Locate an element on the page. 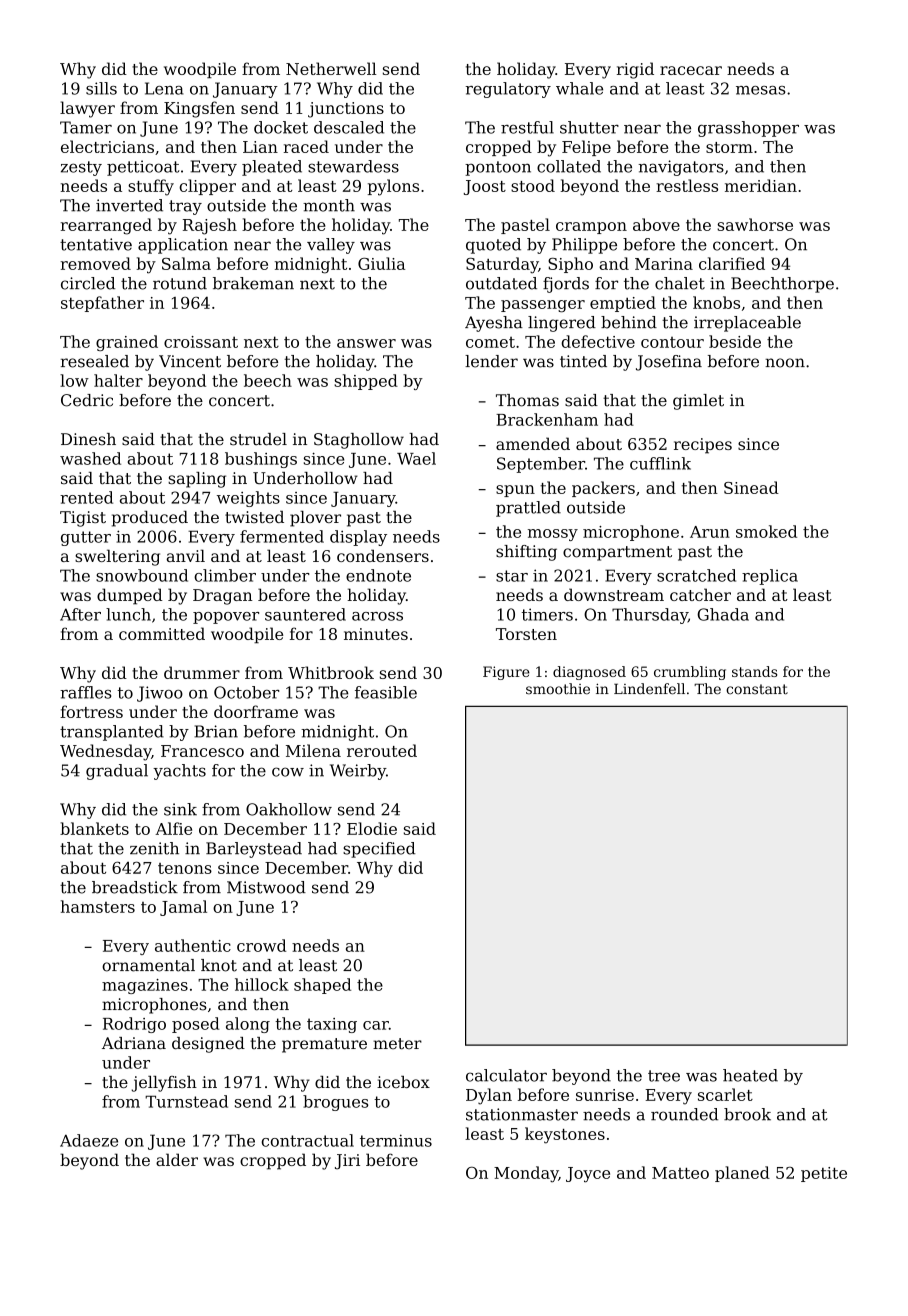 Image resolution: width=908 pixels, height=1316 pixels. grained is located at coordinates (127, 343).
